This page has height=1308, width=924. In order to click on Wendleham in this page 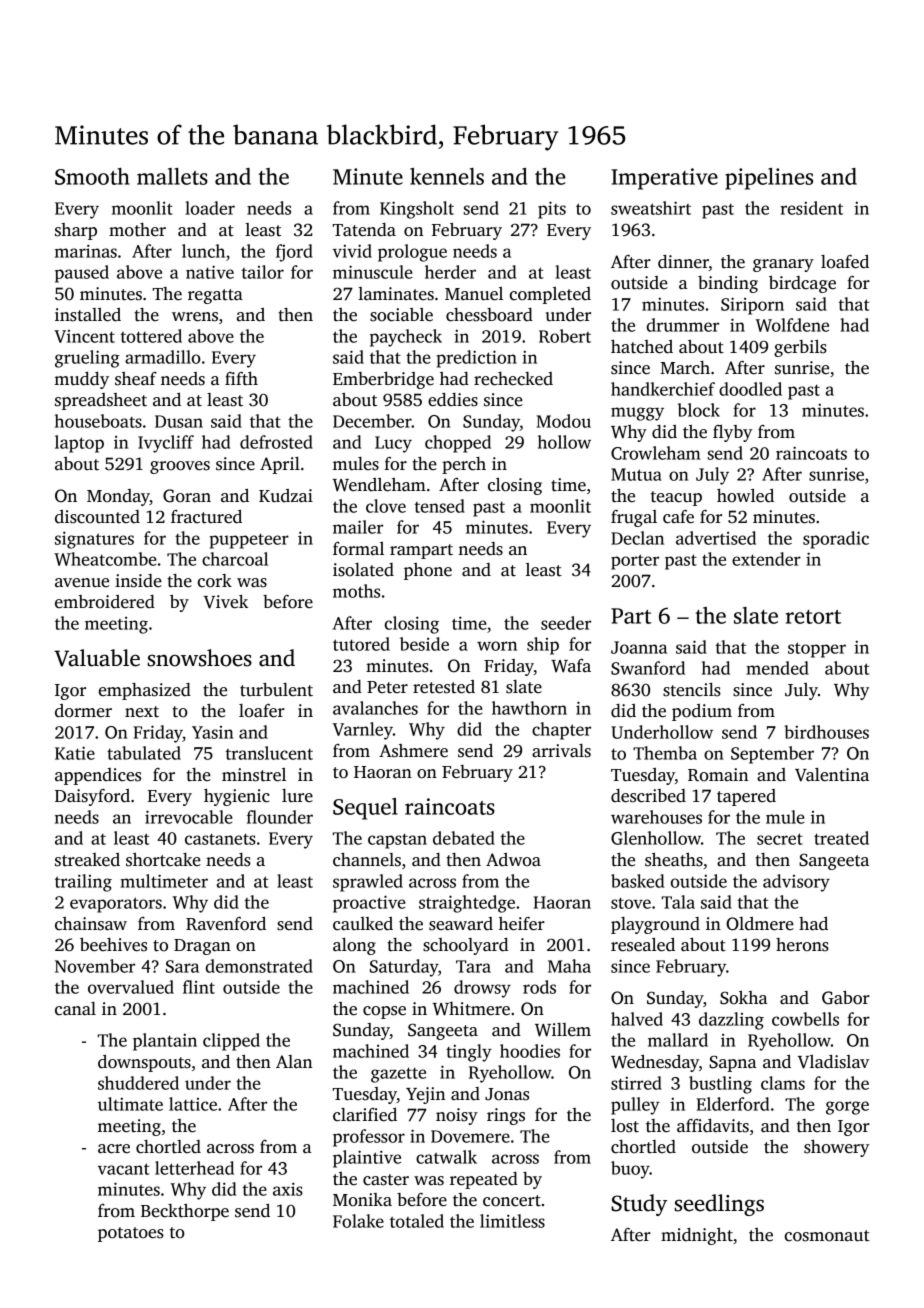, I will do `click(379, 485)`.
